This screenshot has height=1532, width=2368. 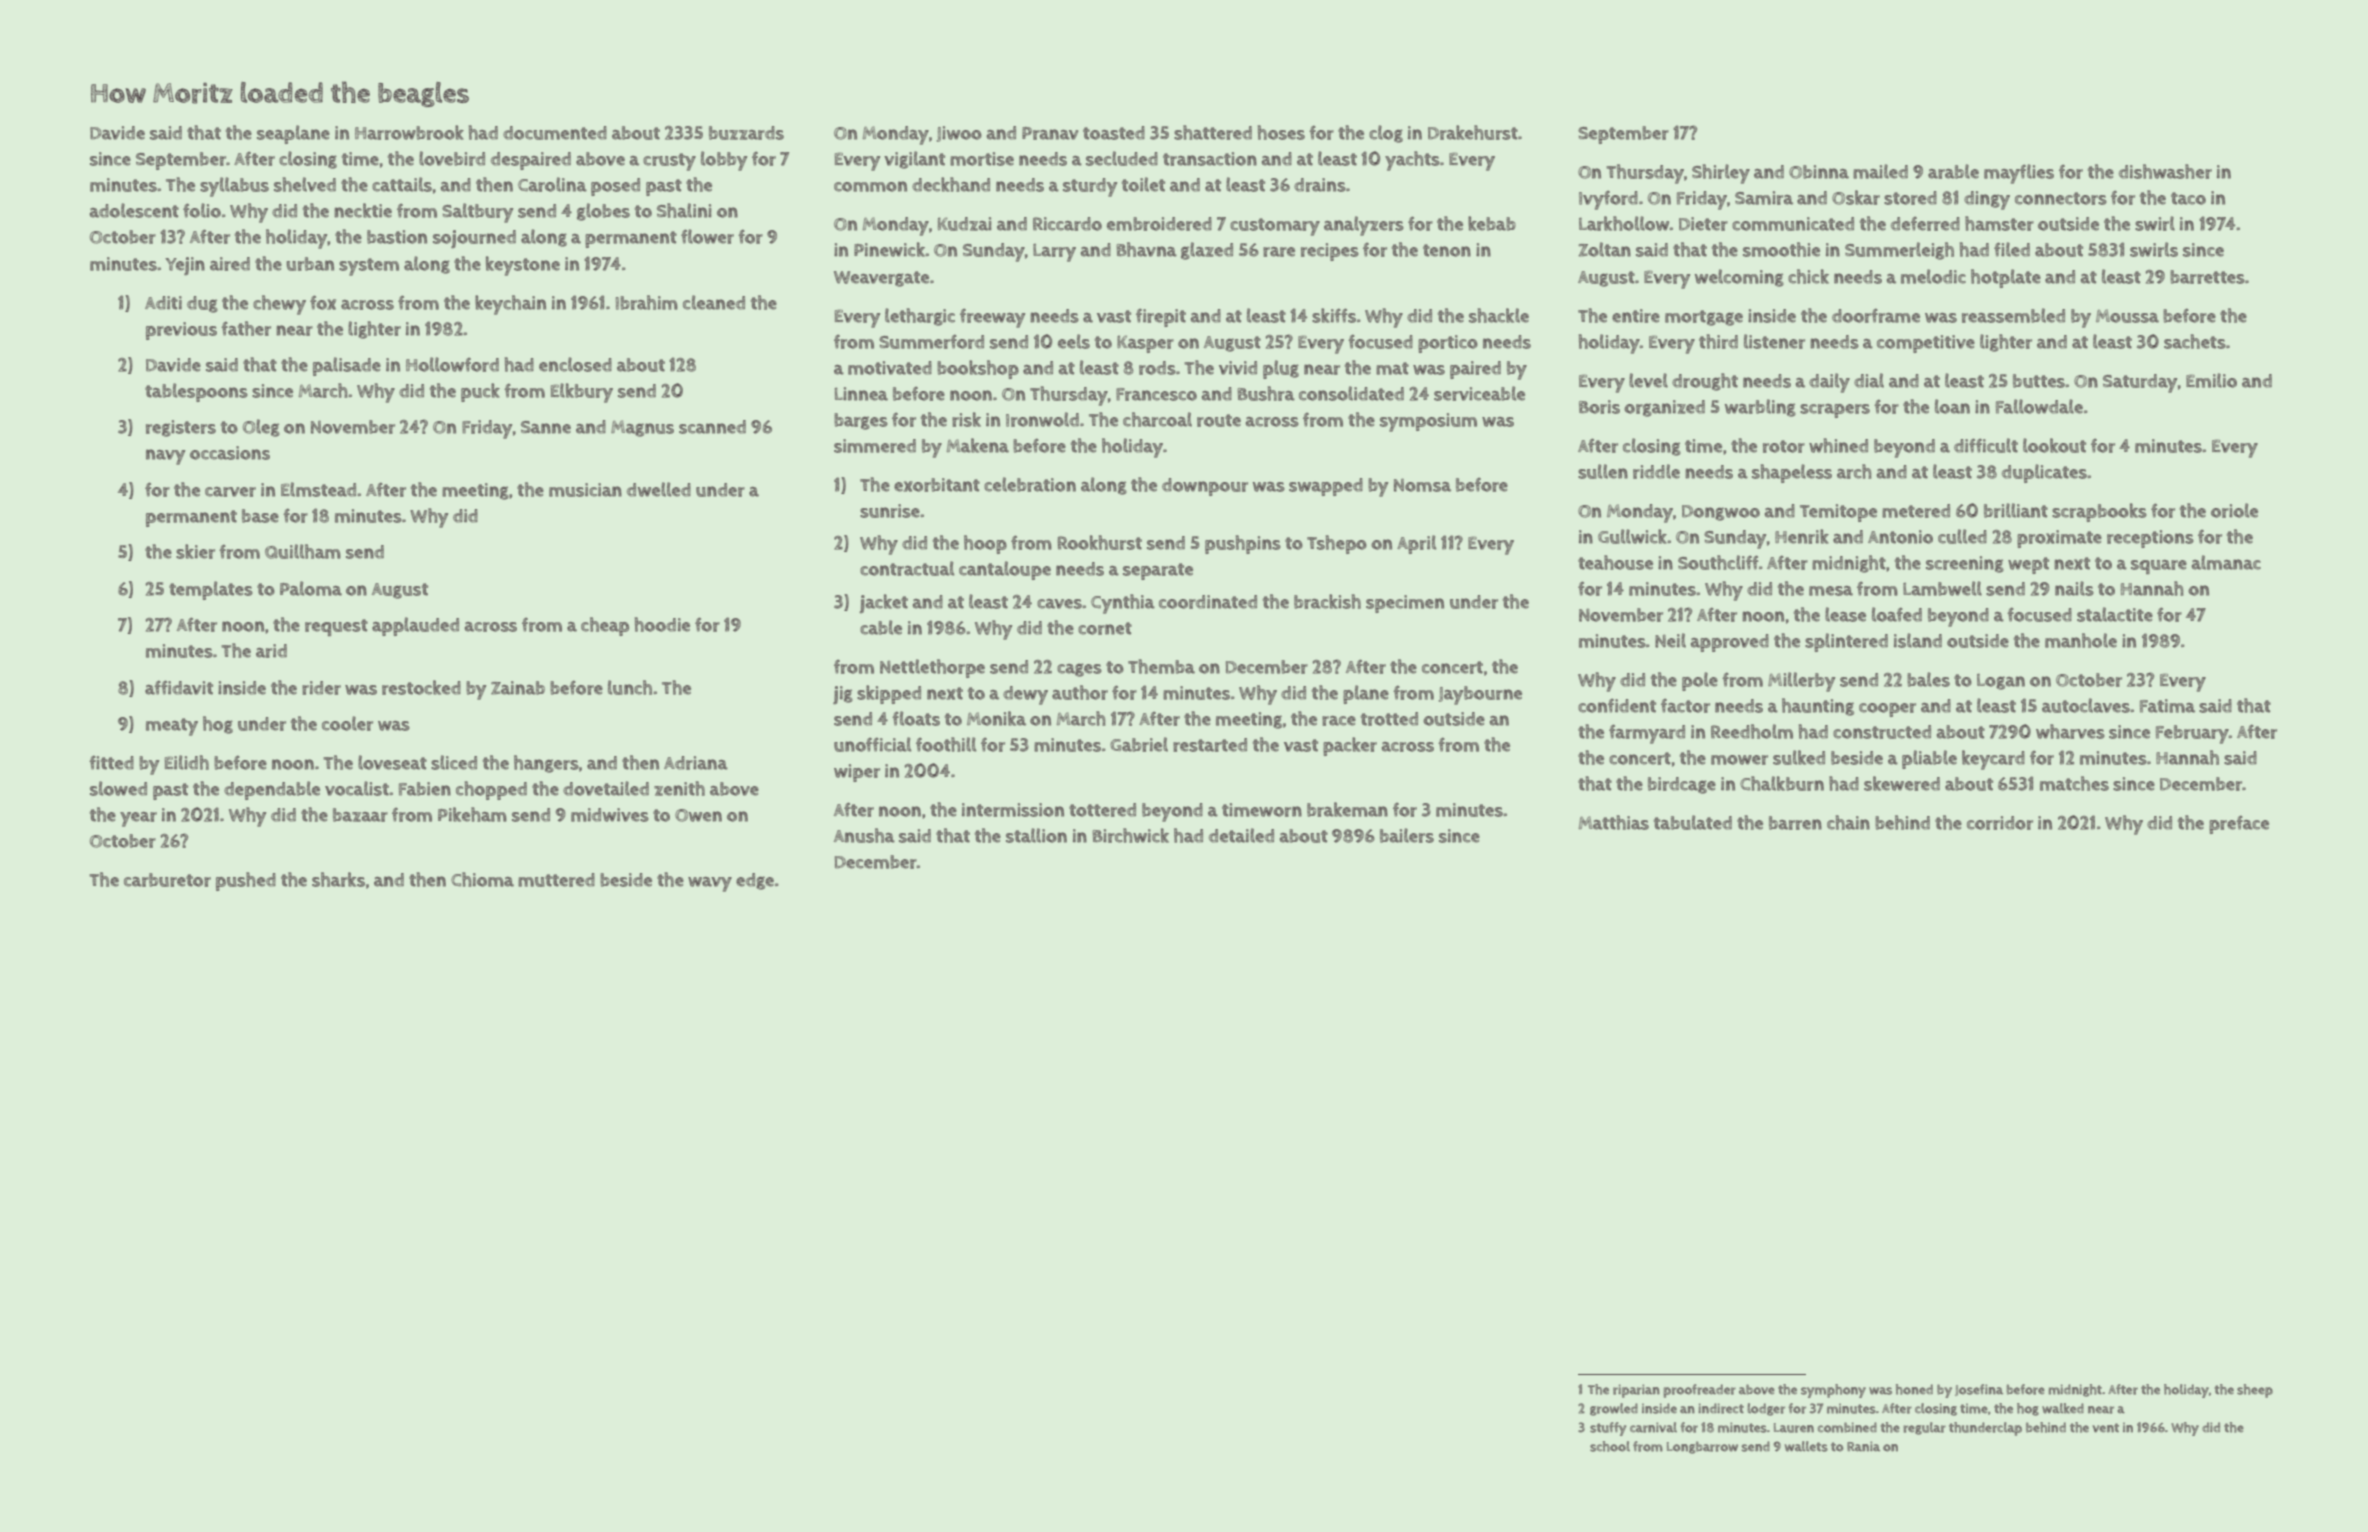 What do you see at coordinates (1610, 1446) in the screenshot?
I see `school` at bounding box center [1610, 1446].
